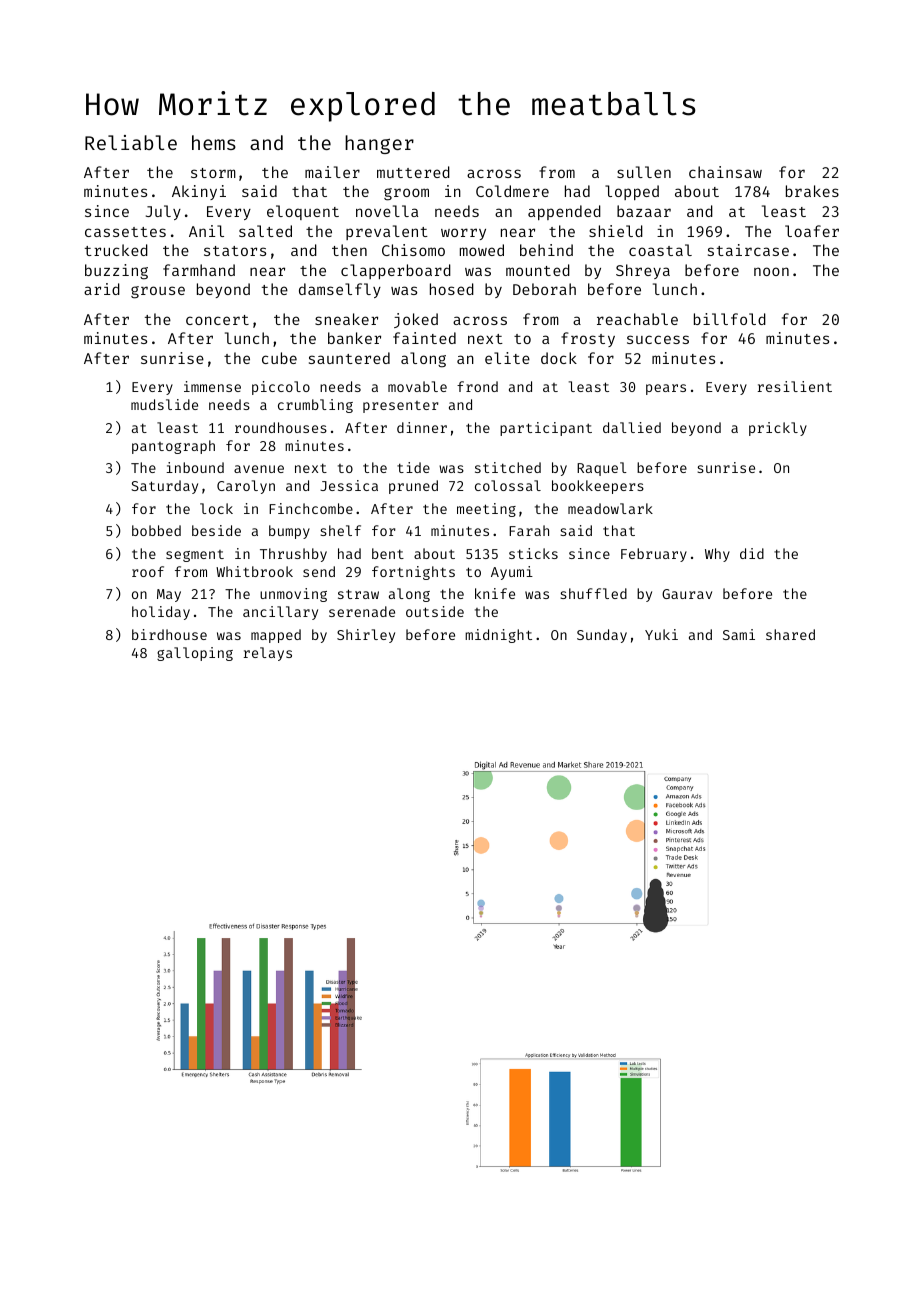  Describe the element at coordinates (366, 636) in the image. I see `Shirley` at that location.
